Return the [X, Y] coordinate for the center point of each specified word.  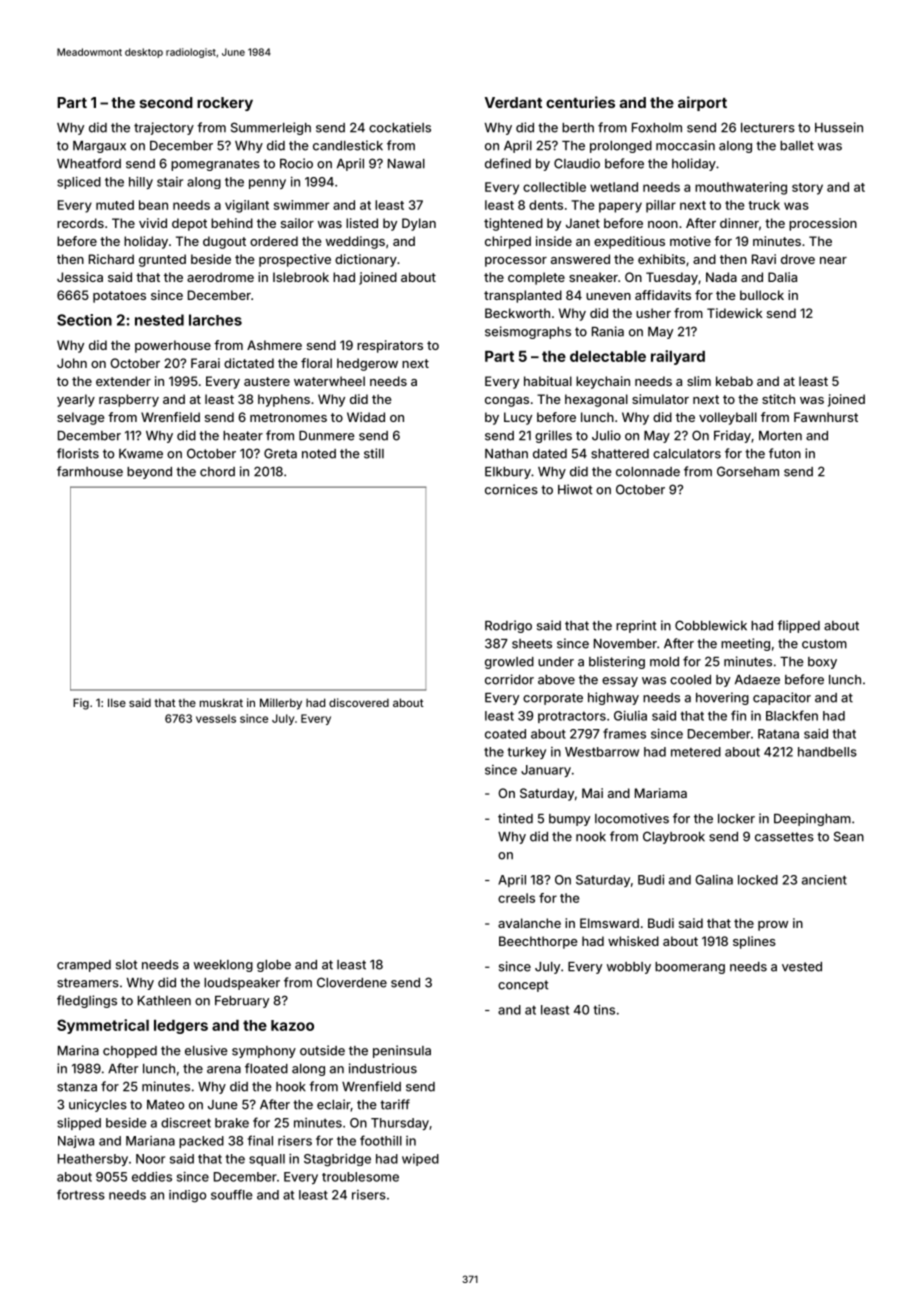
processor [516, 262]
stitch [778, 399]
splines [754, 942]
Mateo [165, 1105]
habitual [548, 381]
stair [170, 182]
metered [696, 752]
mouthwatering [741, 188]
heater [243, 436]
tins [604, 1009]
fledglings [87, 1001]
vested [802, 967]
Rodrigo [508, 626]
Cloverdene [352, 982]
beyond [149, 473]
